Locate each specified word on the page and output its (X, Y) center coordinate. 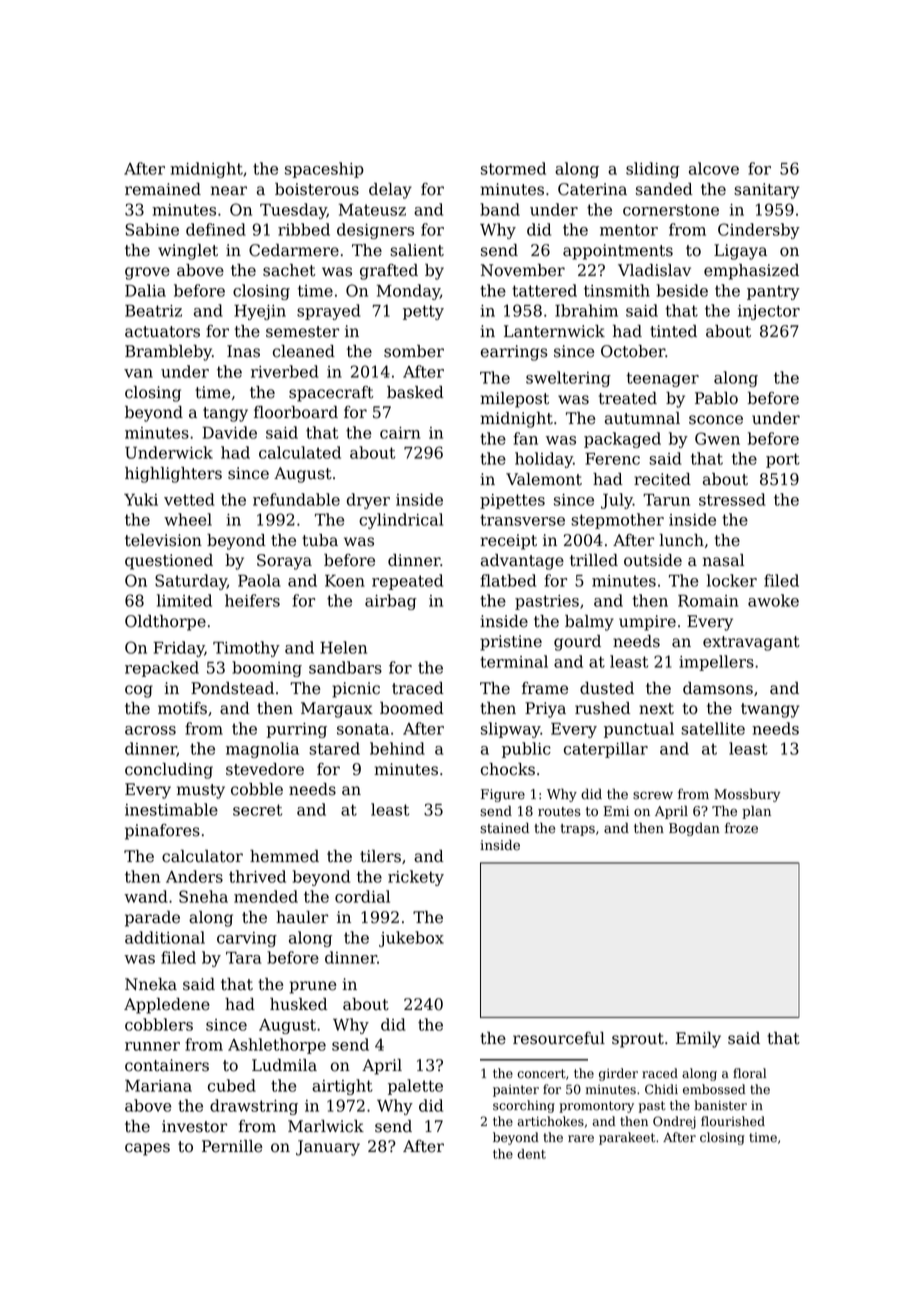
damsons (718, 688)
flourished (733, 1121)
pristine (511, 643)
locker (732, 580)
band (500, 209)
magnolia (262, 750)
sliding (653, 170)
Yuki (141, 499)
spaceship (324, 170)
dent (531, 1154)
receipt (508, 542)
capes (147, 1149)
